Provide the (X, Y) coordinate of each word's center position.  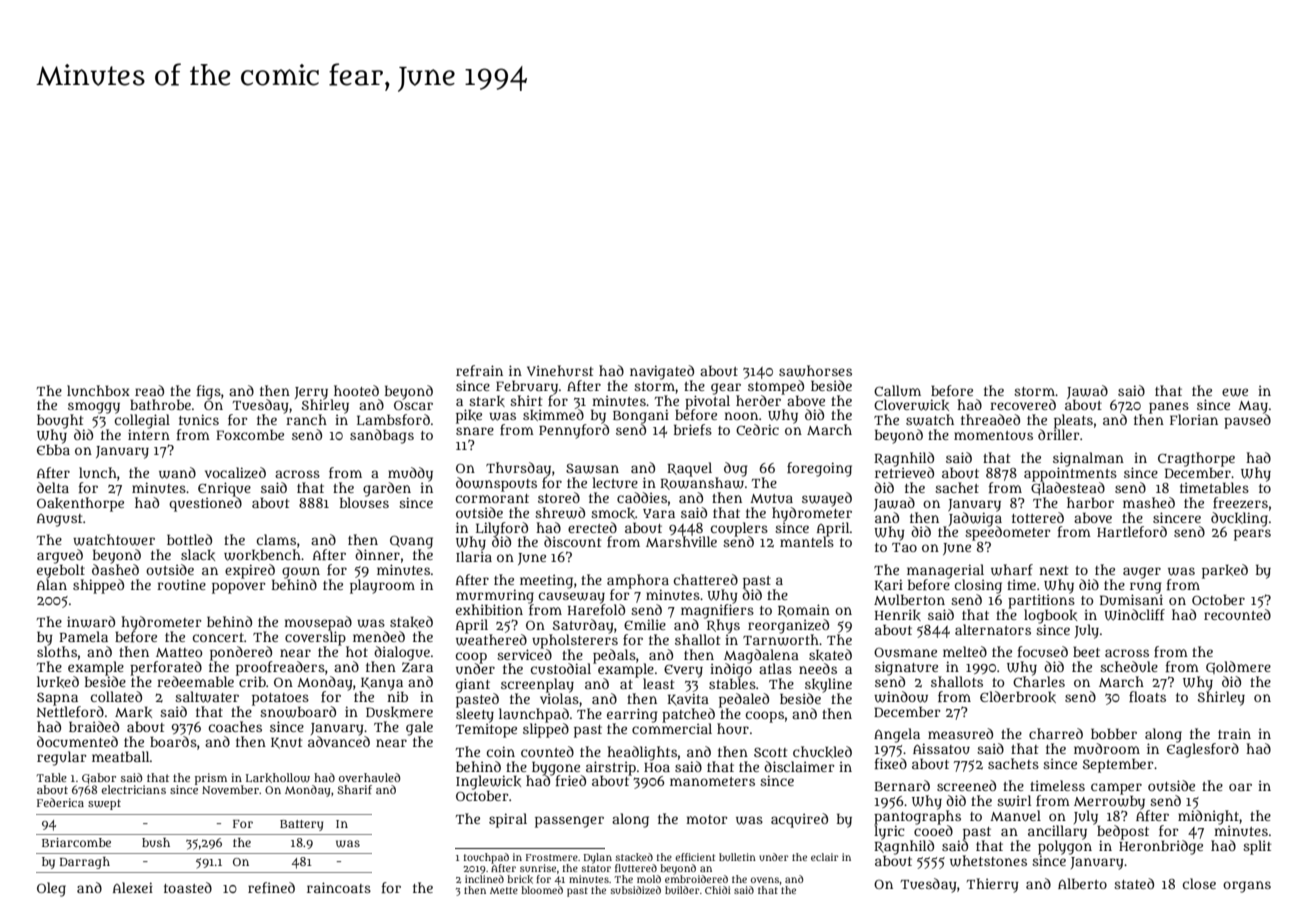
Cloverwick (911, 405)
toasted (188, 887)
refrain (479, 370)
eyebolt (61, 571)
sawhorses (815, 371)
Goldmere (1238, 667)
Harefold (596, 609)
